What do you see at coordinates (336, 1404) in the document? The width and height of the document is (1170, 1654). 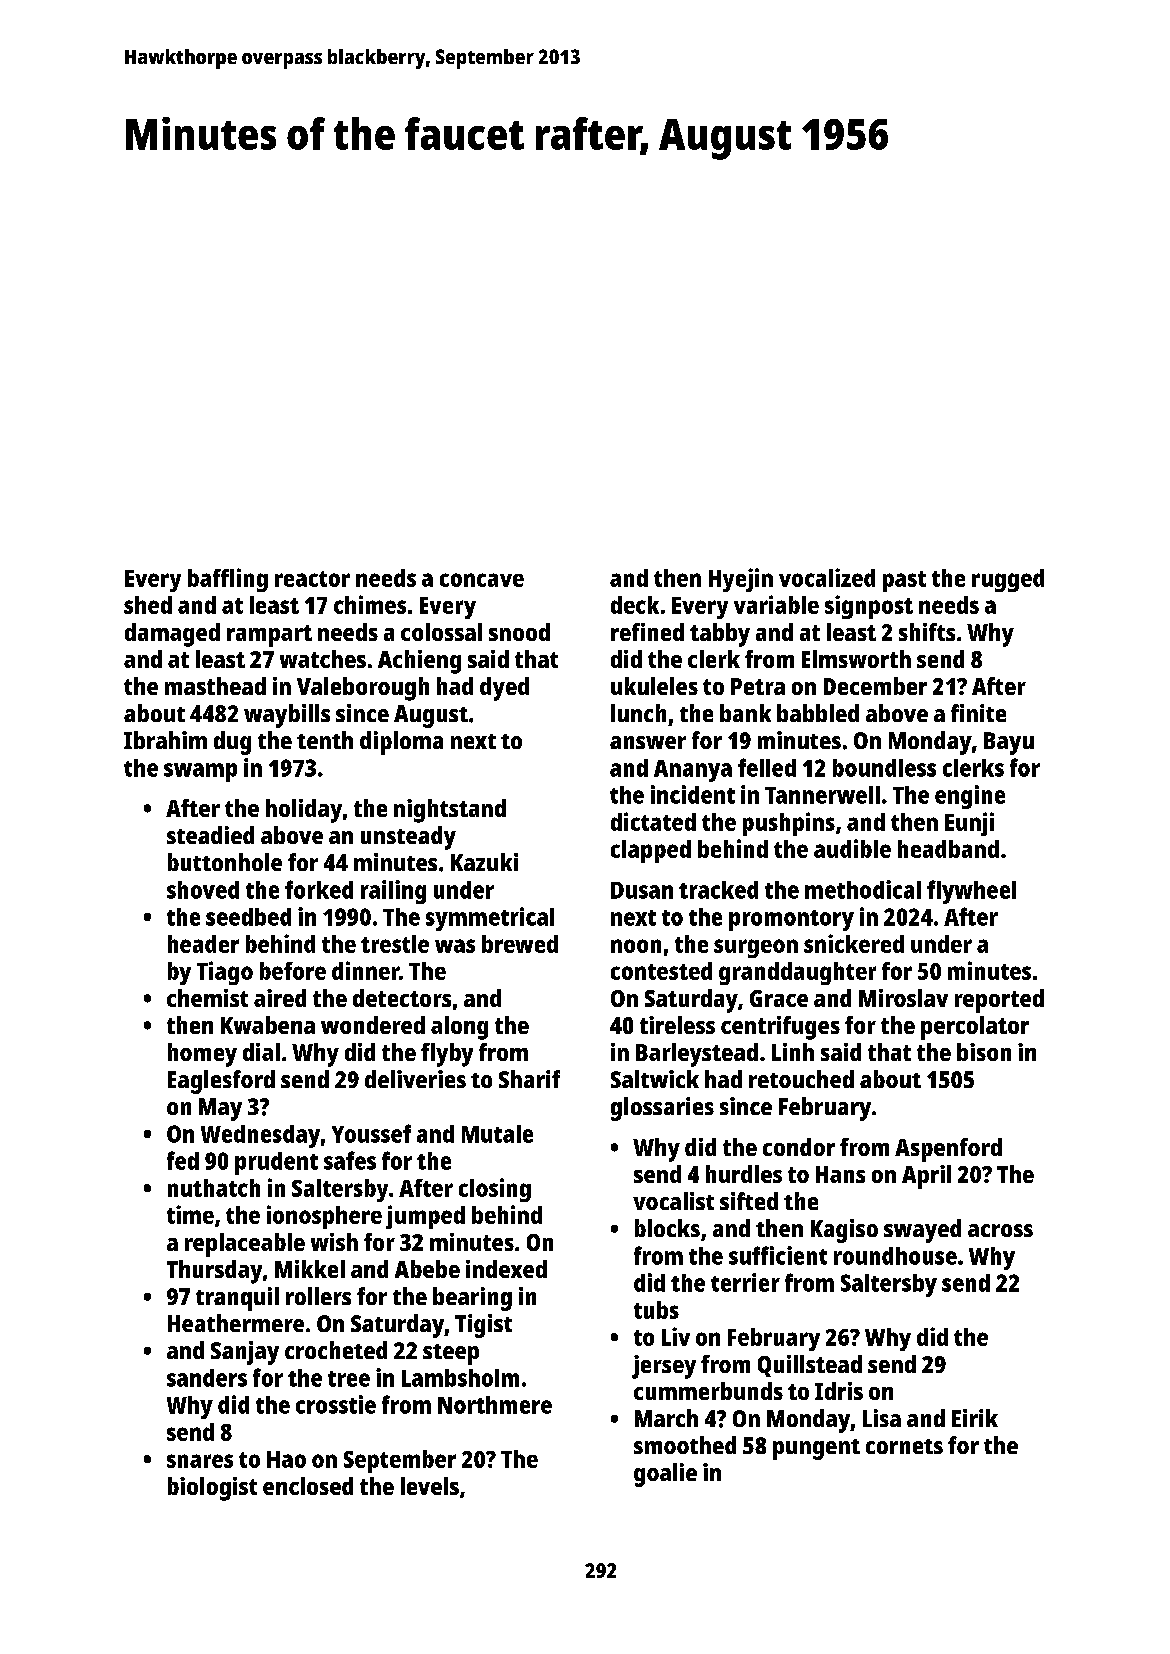 I see `crosstie` at bounding box center [336, 1404].
